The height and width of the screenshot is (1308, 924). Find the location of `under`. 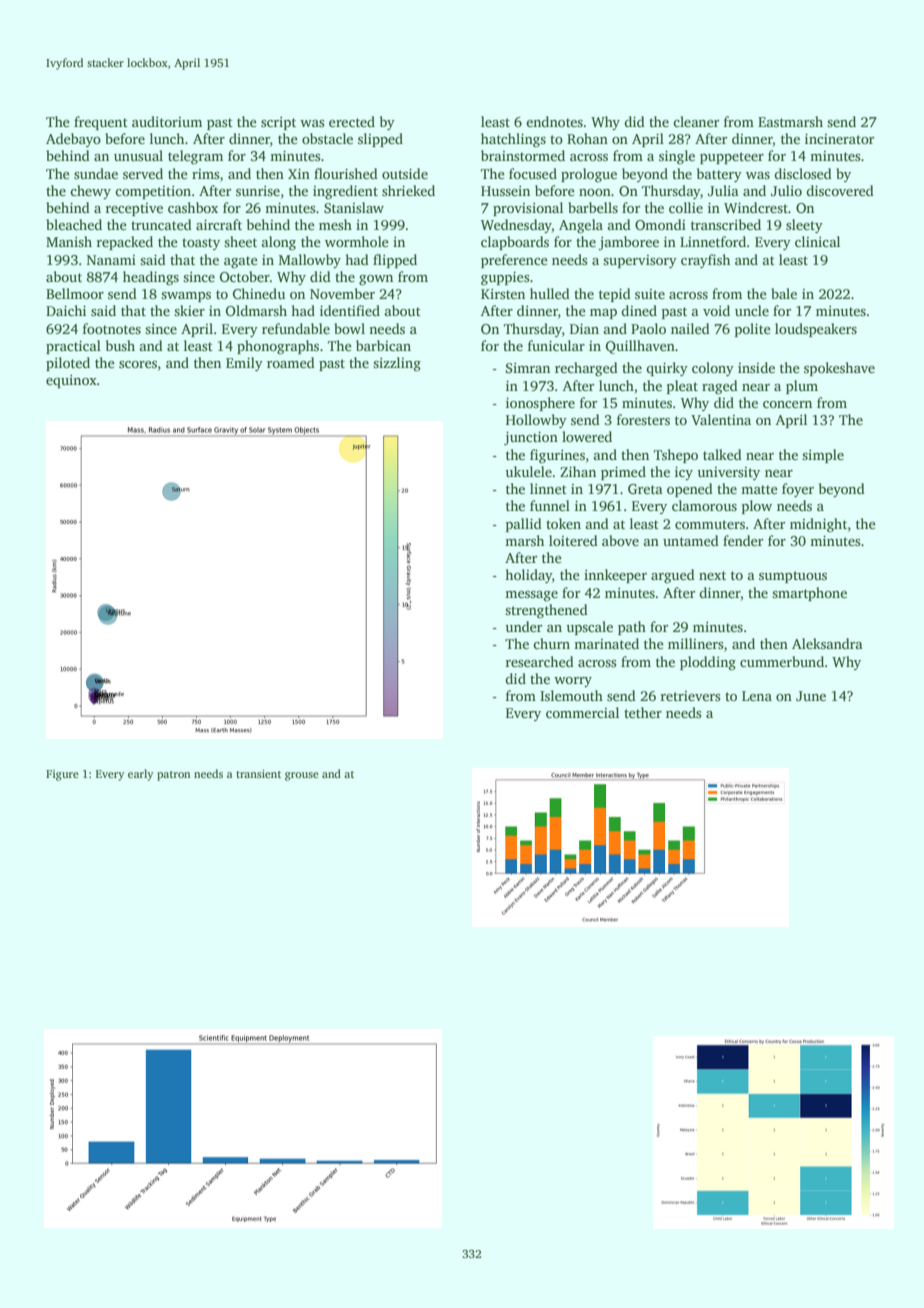

under is located at coordinates (523, 626).
